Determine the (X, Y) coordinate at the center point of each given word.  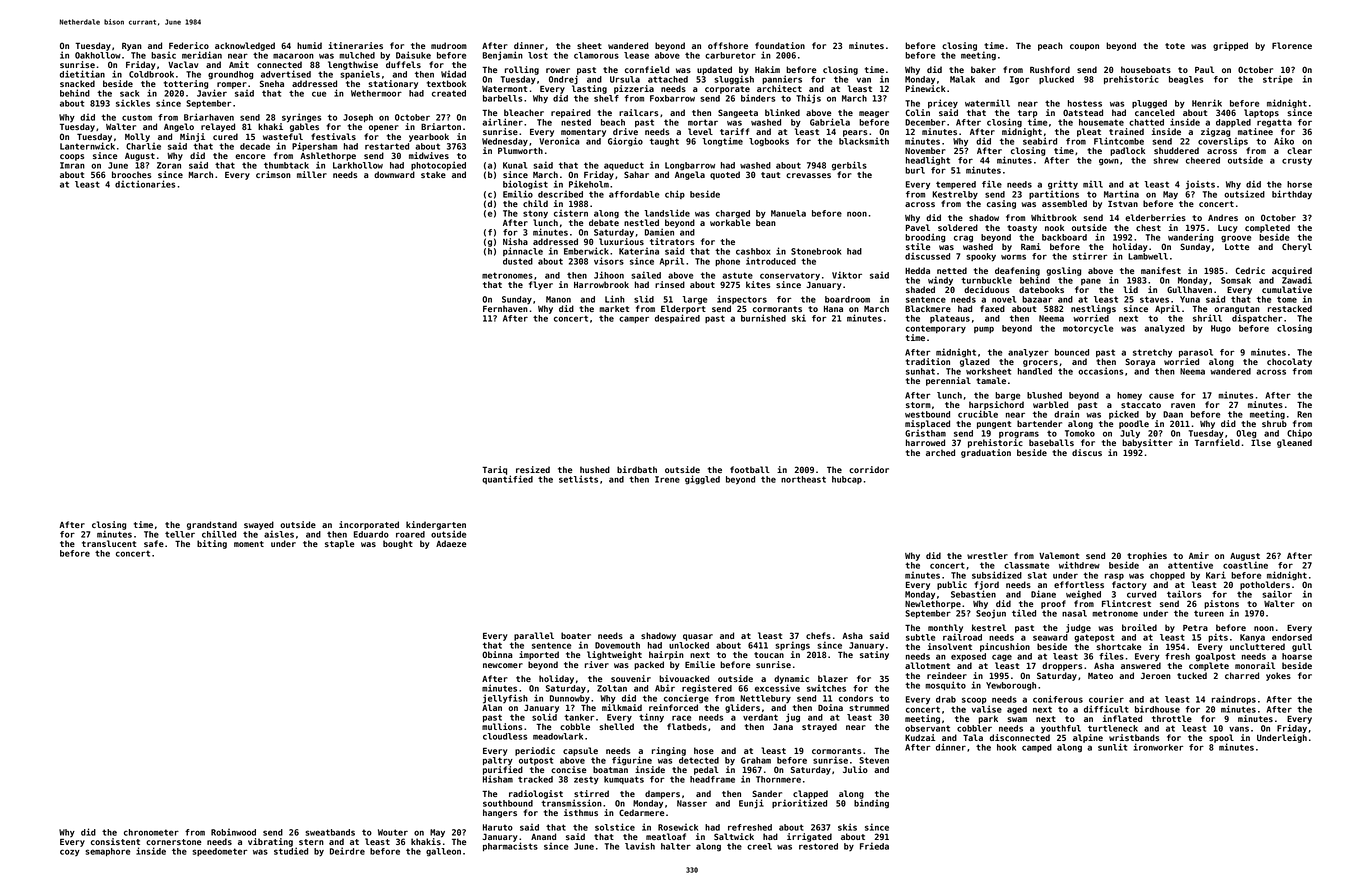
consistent (115, 841)
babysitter (1147, 443)
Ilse (1261, 442)
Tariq (494, 470)
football (750, 469)
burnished (763, 318)
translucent (109, 543)
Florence (1292, 45)
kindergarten (436, 525)
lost (538, 55)
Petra (1195, 628)
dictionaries (145, 184)
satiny (874, 655)
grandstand (212, 525)
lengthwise (353, 65)
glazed (975, 362)
